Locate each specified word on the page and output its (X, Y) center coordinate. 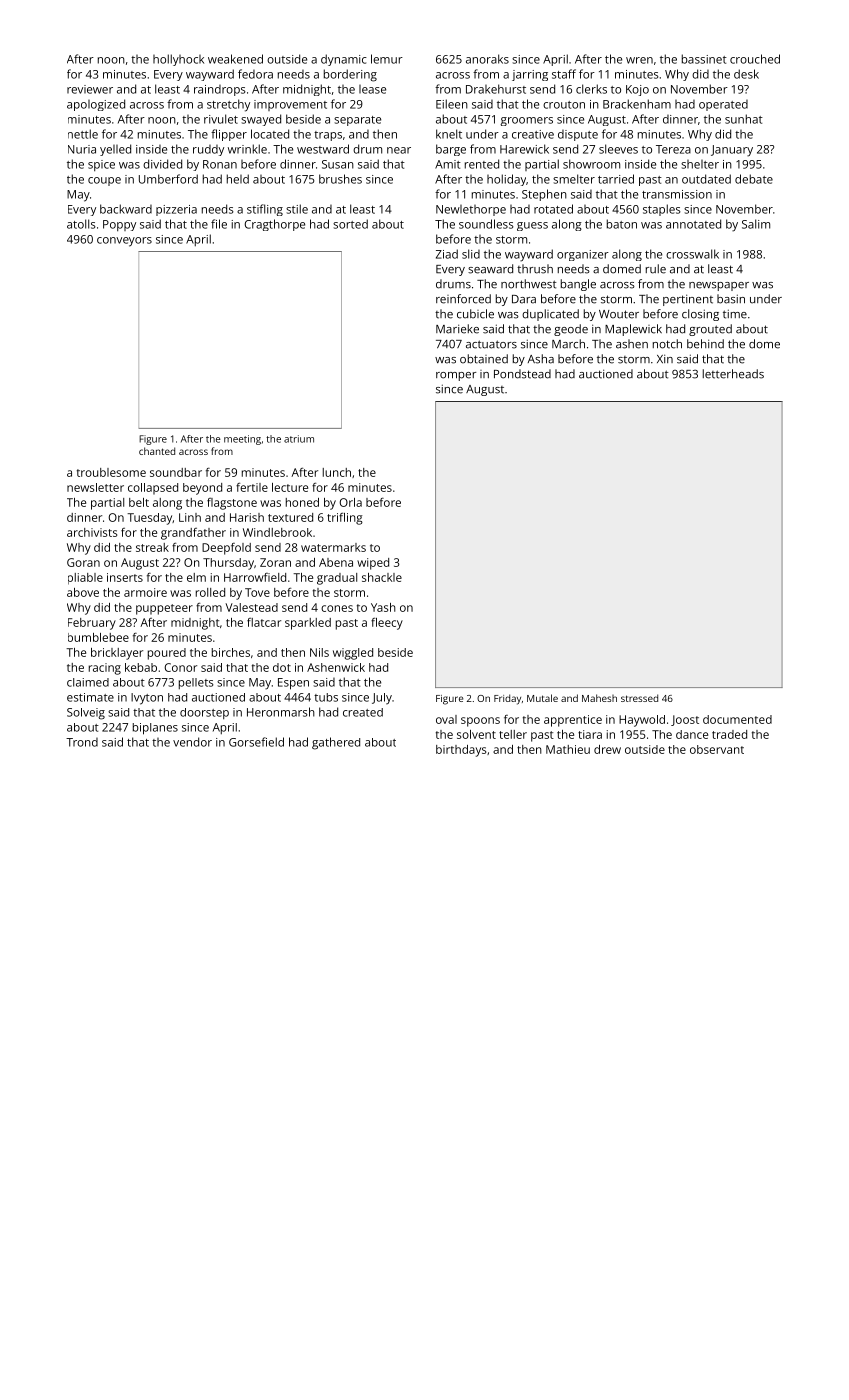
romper (456, 376)
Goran (83, 562)
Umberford (168, 179)
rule (656, 269)
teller (513, 734)
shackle (382, 577)
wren (639, 60)
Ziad (447, 254)
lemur (387, 59)
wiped (373, 564)
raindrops (220, 90)
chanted (157, 451)
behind (705, 344)
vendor (192, 742)
